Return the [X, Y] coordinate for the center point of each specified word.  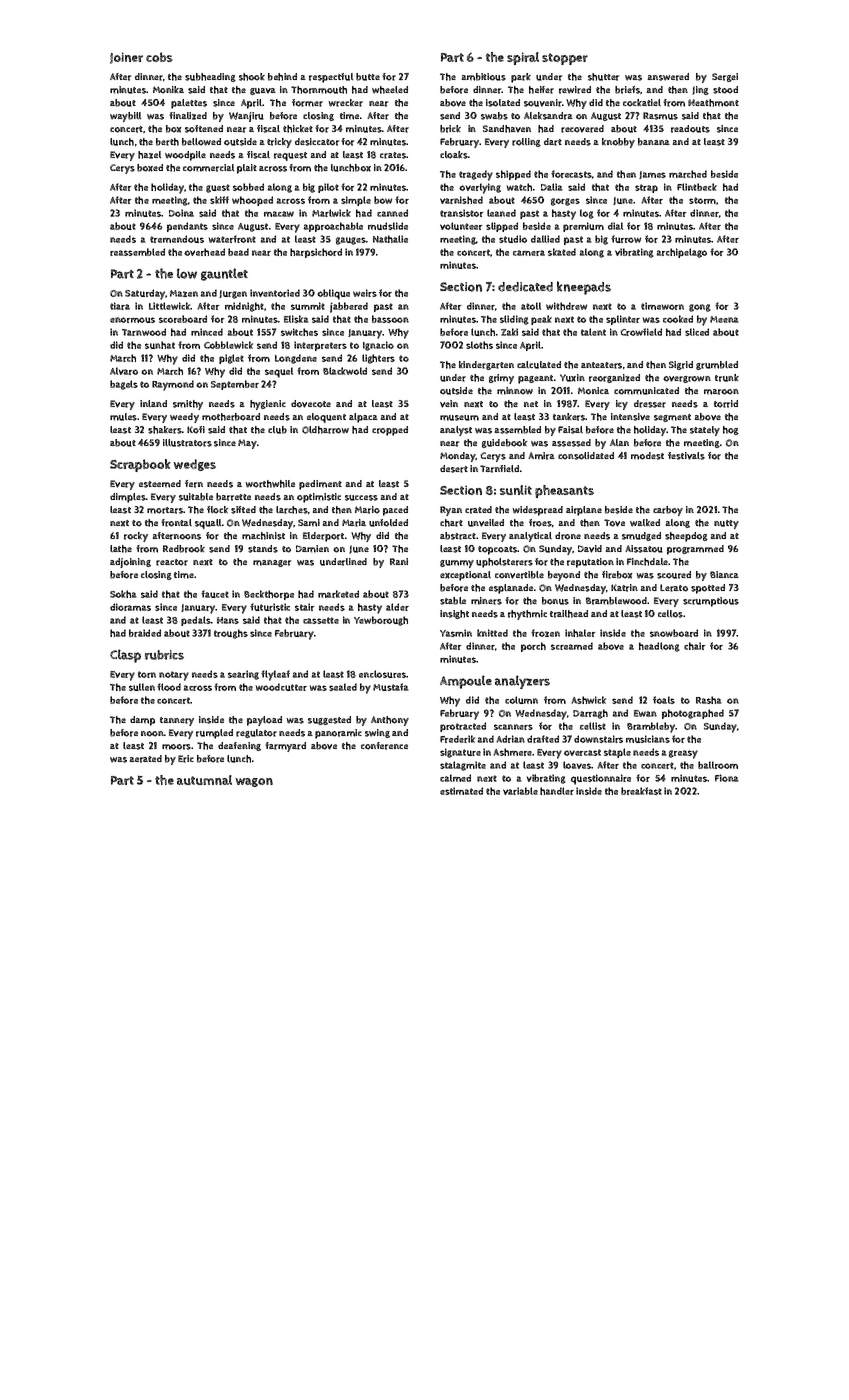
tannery [177, 721]
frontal [176, 523]
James [652, 175]
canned [392, 213]
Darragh [590, 714]
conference [384, 746]
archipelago [681, 253]
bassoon [390, 319]
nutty [726, 524]
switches [299, 332]
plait [247, 169]
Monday [458, 457]
